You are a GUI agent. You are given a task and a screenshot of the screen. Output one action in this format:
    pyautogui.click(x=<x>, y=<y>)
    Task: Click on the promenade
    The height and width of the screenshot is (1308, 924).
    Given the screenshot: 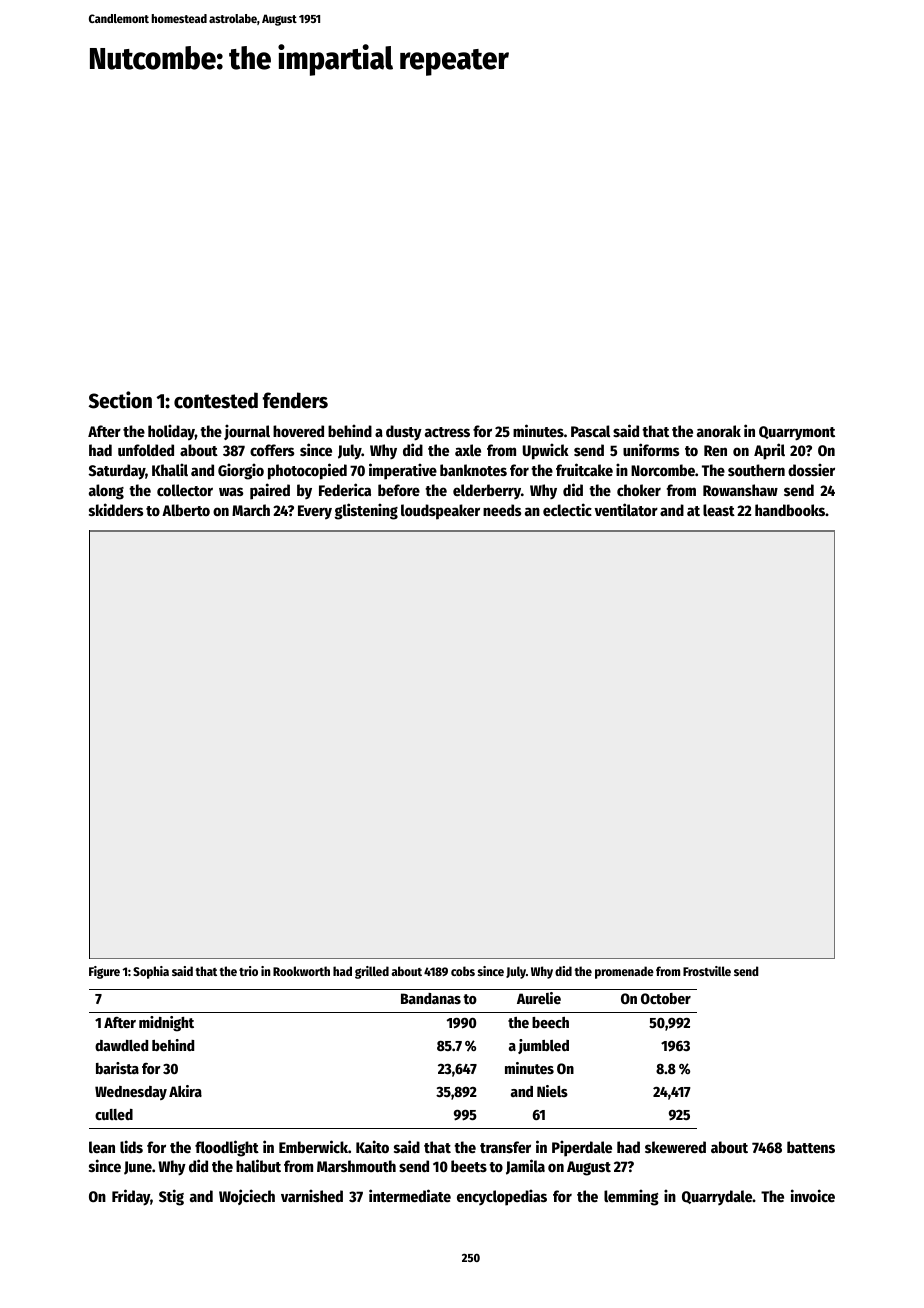 What is the action you would take?
    pyautogui.click(x=624, y=972)
